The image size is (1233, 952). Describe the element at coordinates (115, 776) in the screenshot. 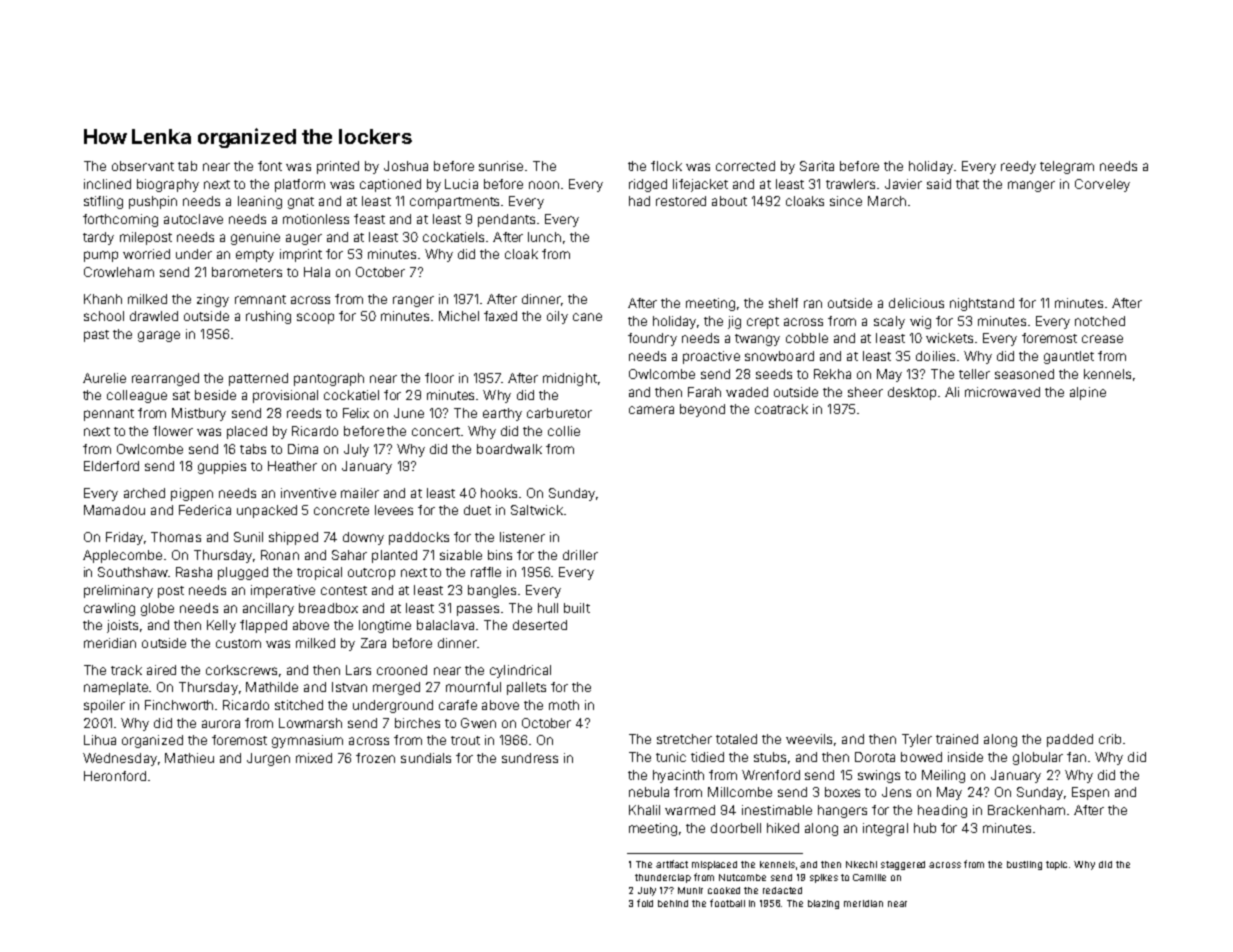

I see `Heronford` at that location.
